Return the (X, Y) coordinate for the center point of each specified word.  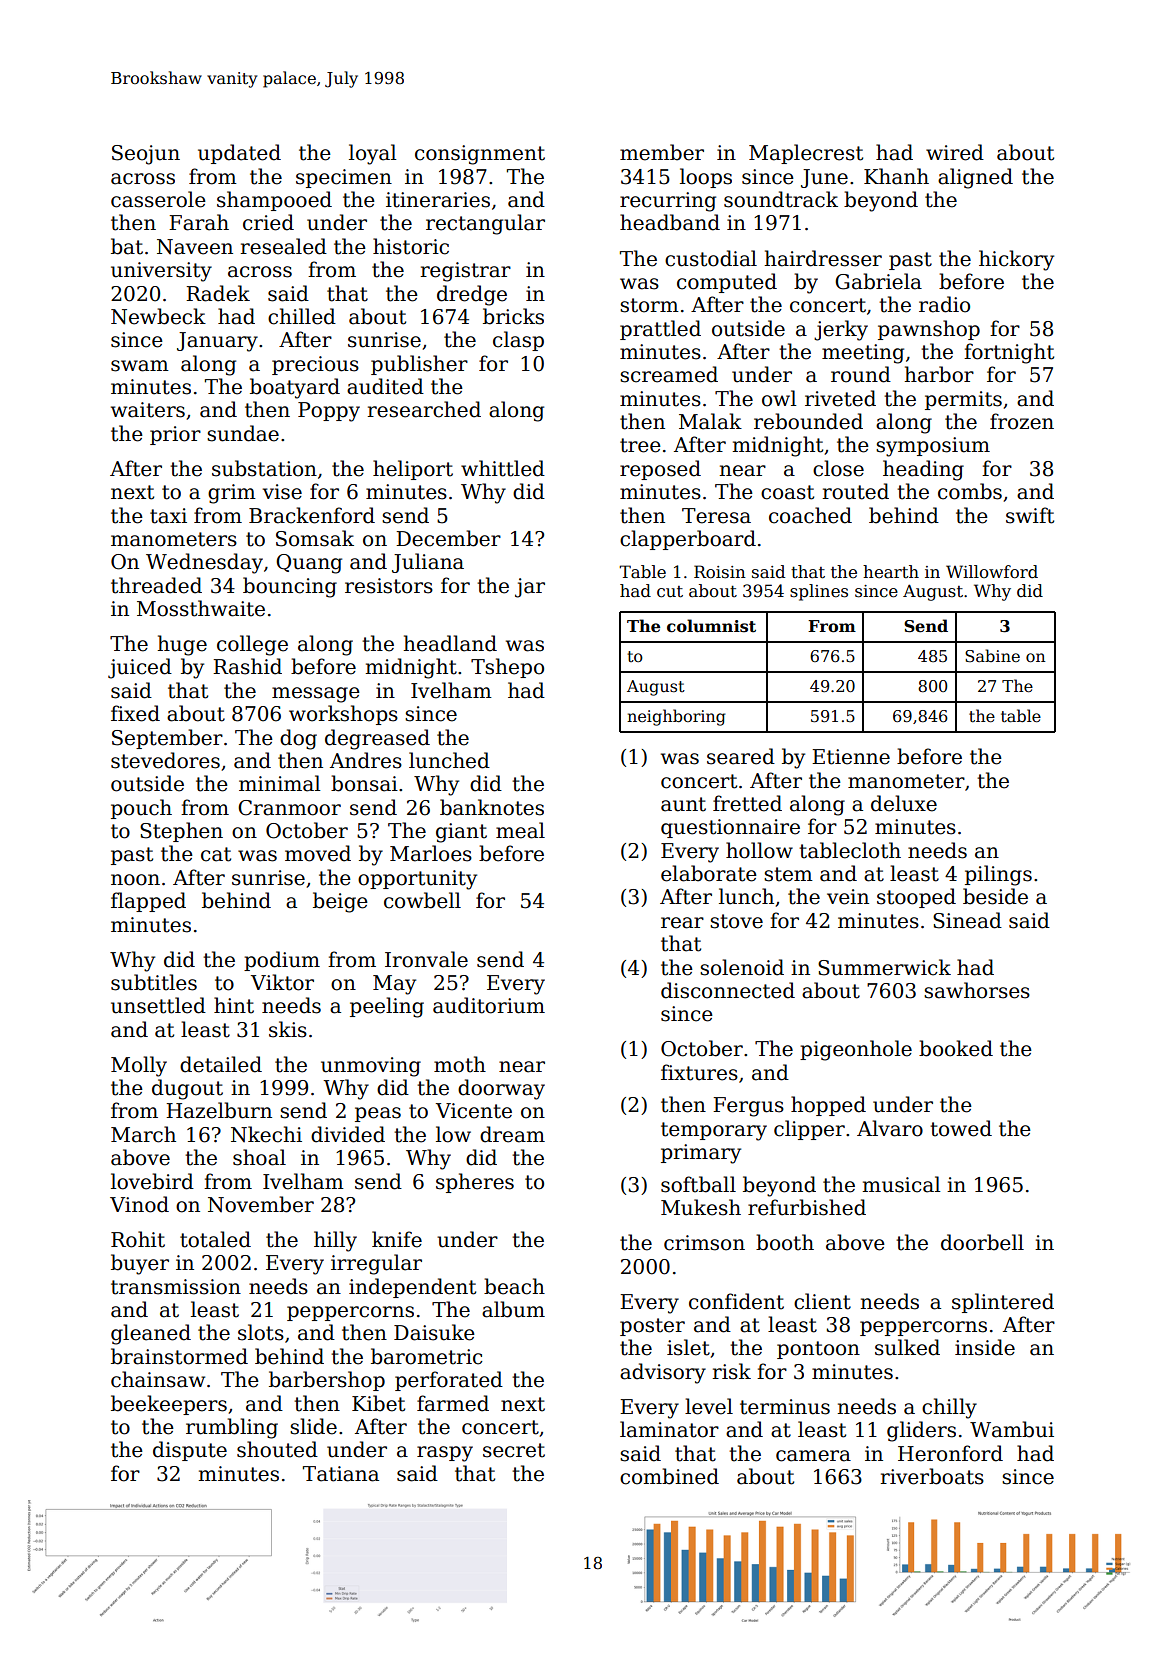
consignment (480, 155)
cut (670, 592)
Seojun (146, 155)
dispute (190, 1451)
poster (652, 1327)
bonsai (364, 783)
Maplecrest (806, 154)
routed (856, 491)
